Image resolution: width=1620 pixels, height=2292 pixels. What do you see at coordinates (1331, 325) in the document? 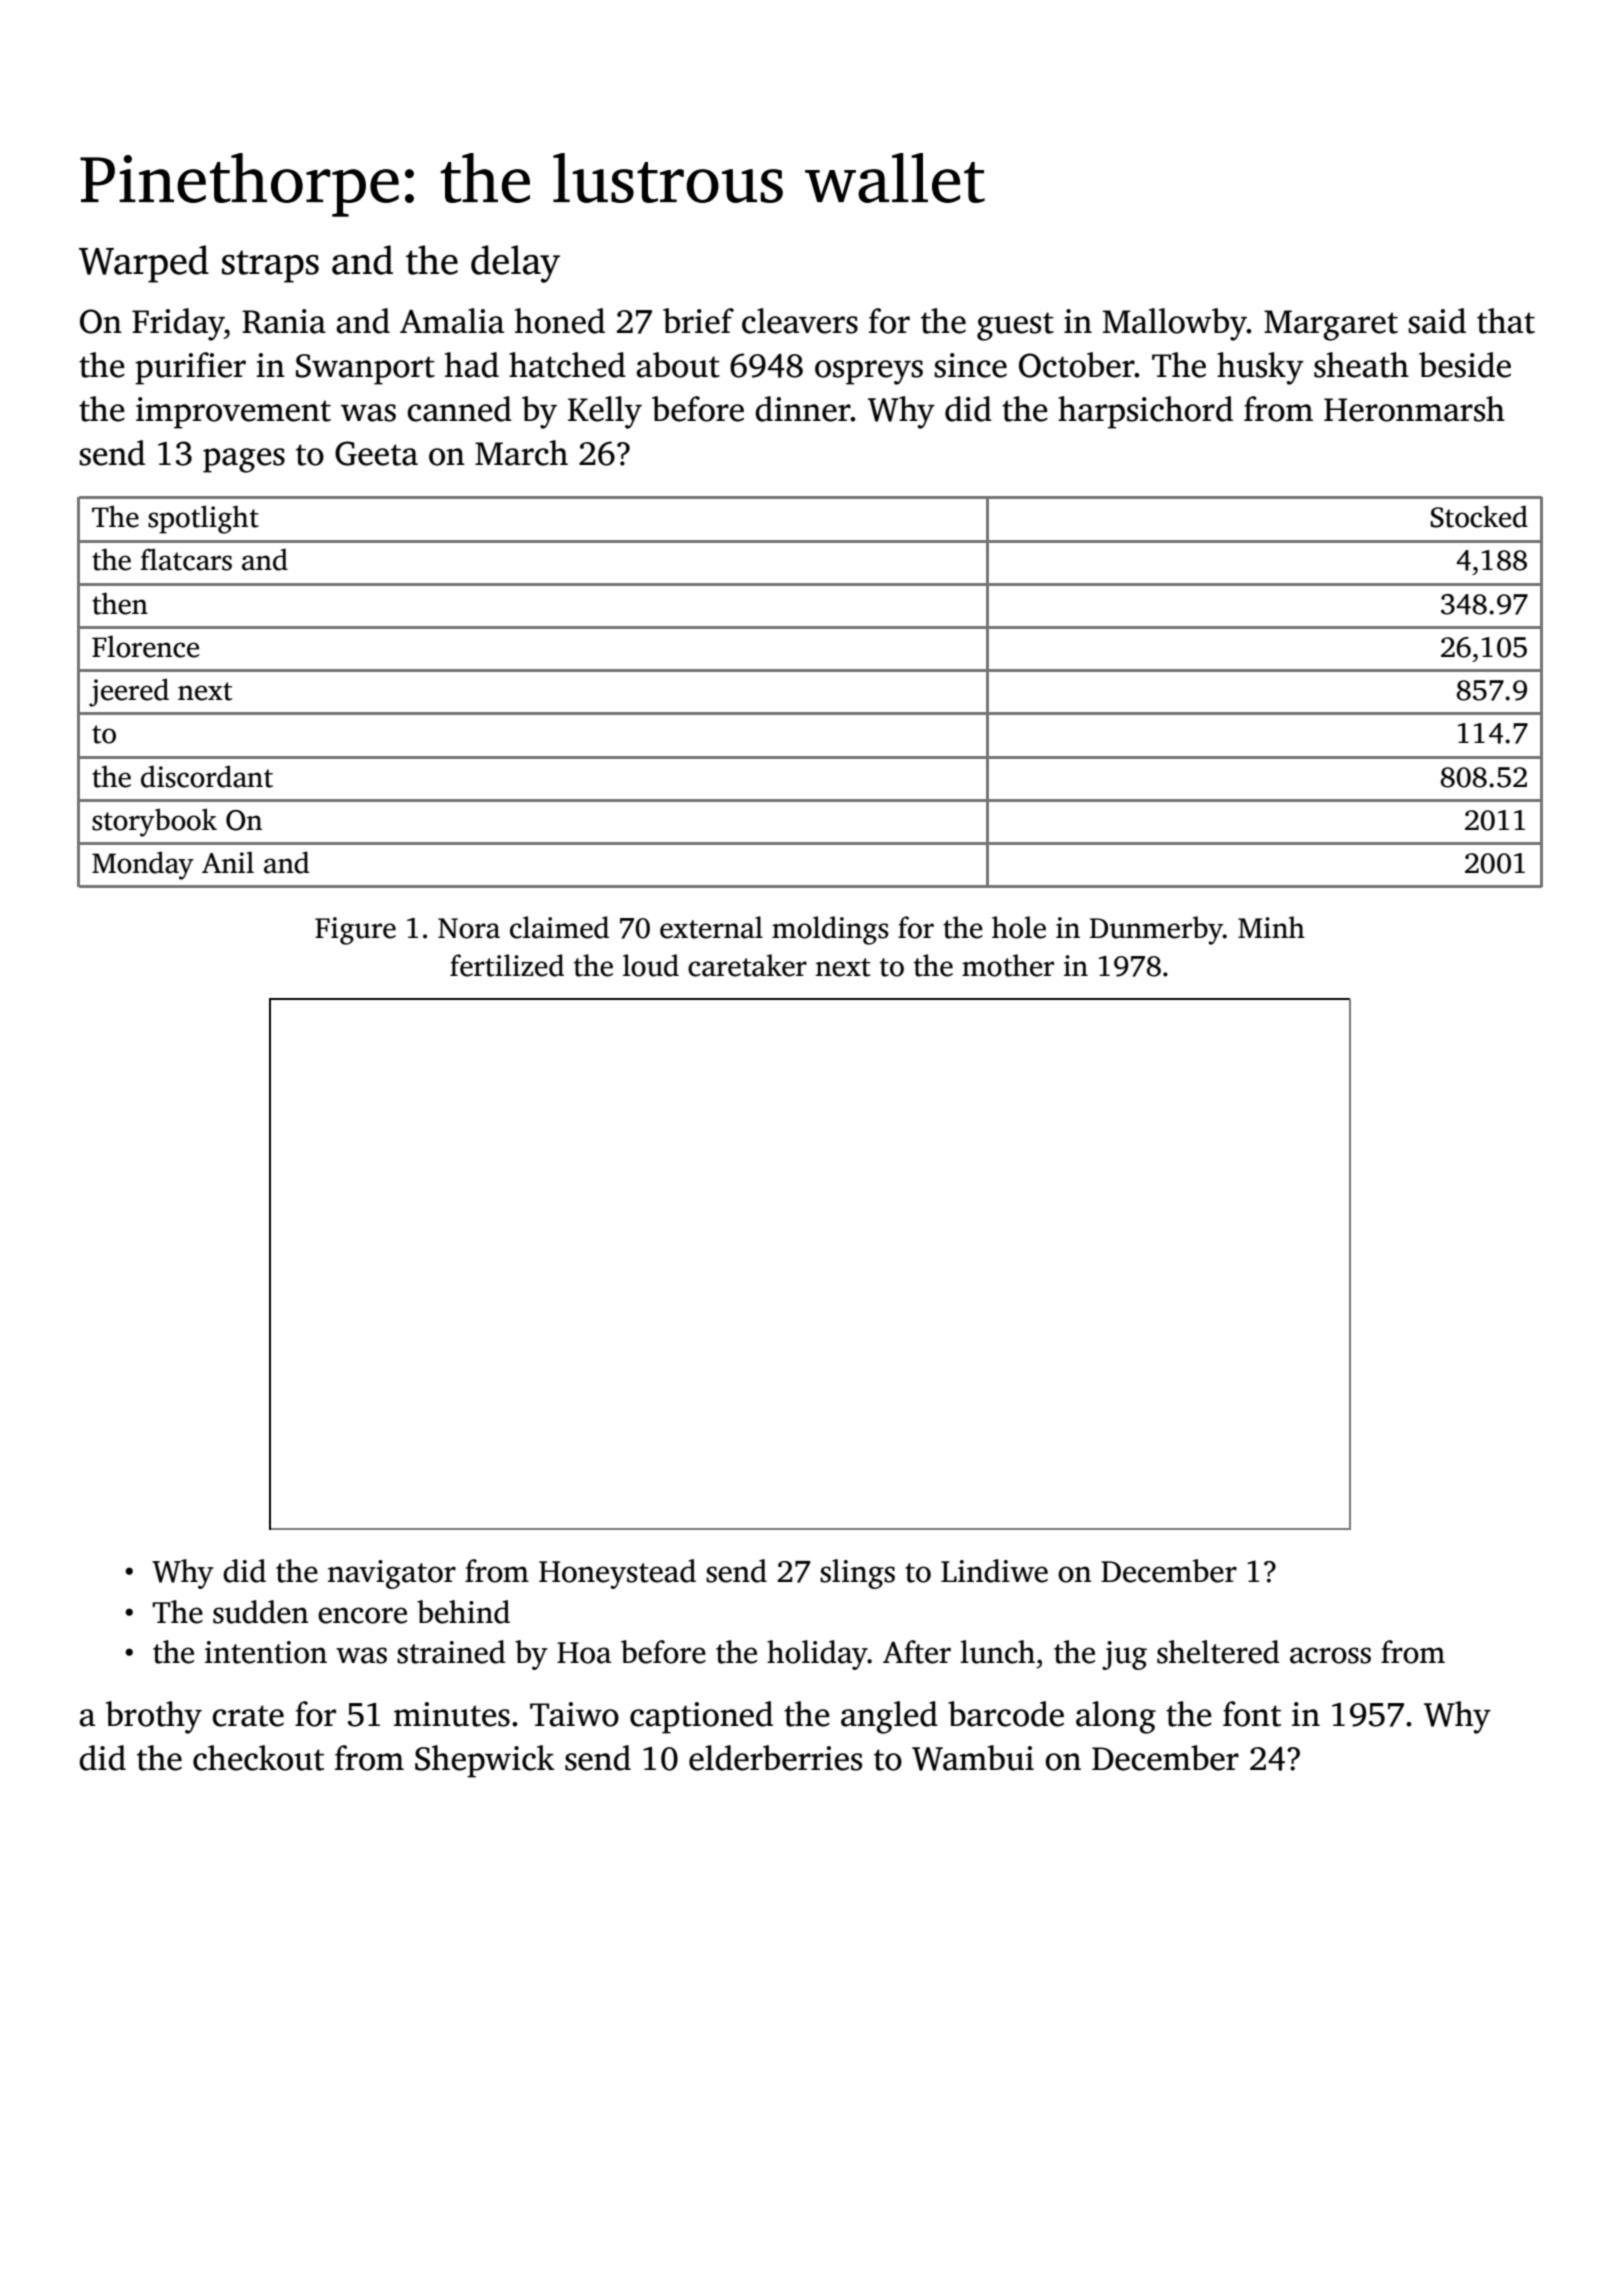
I see `Margaret` at bounding box center [1331, 325].
